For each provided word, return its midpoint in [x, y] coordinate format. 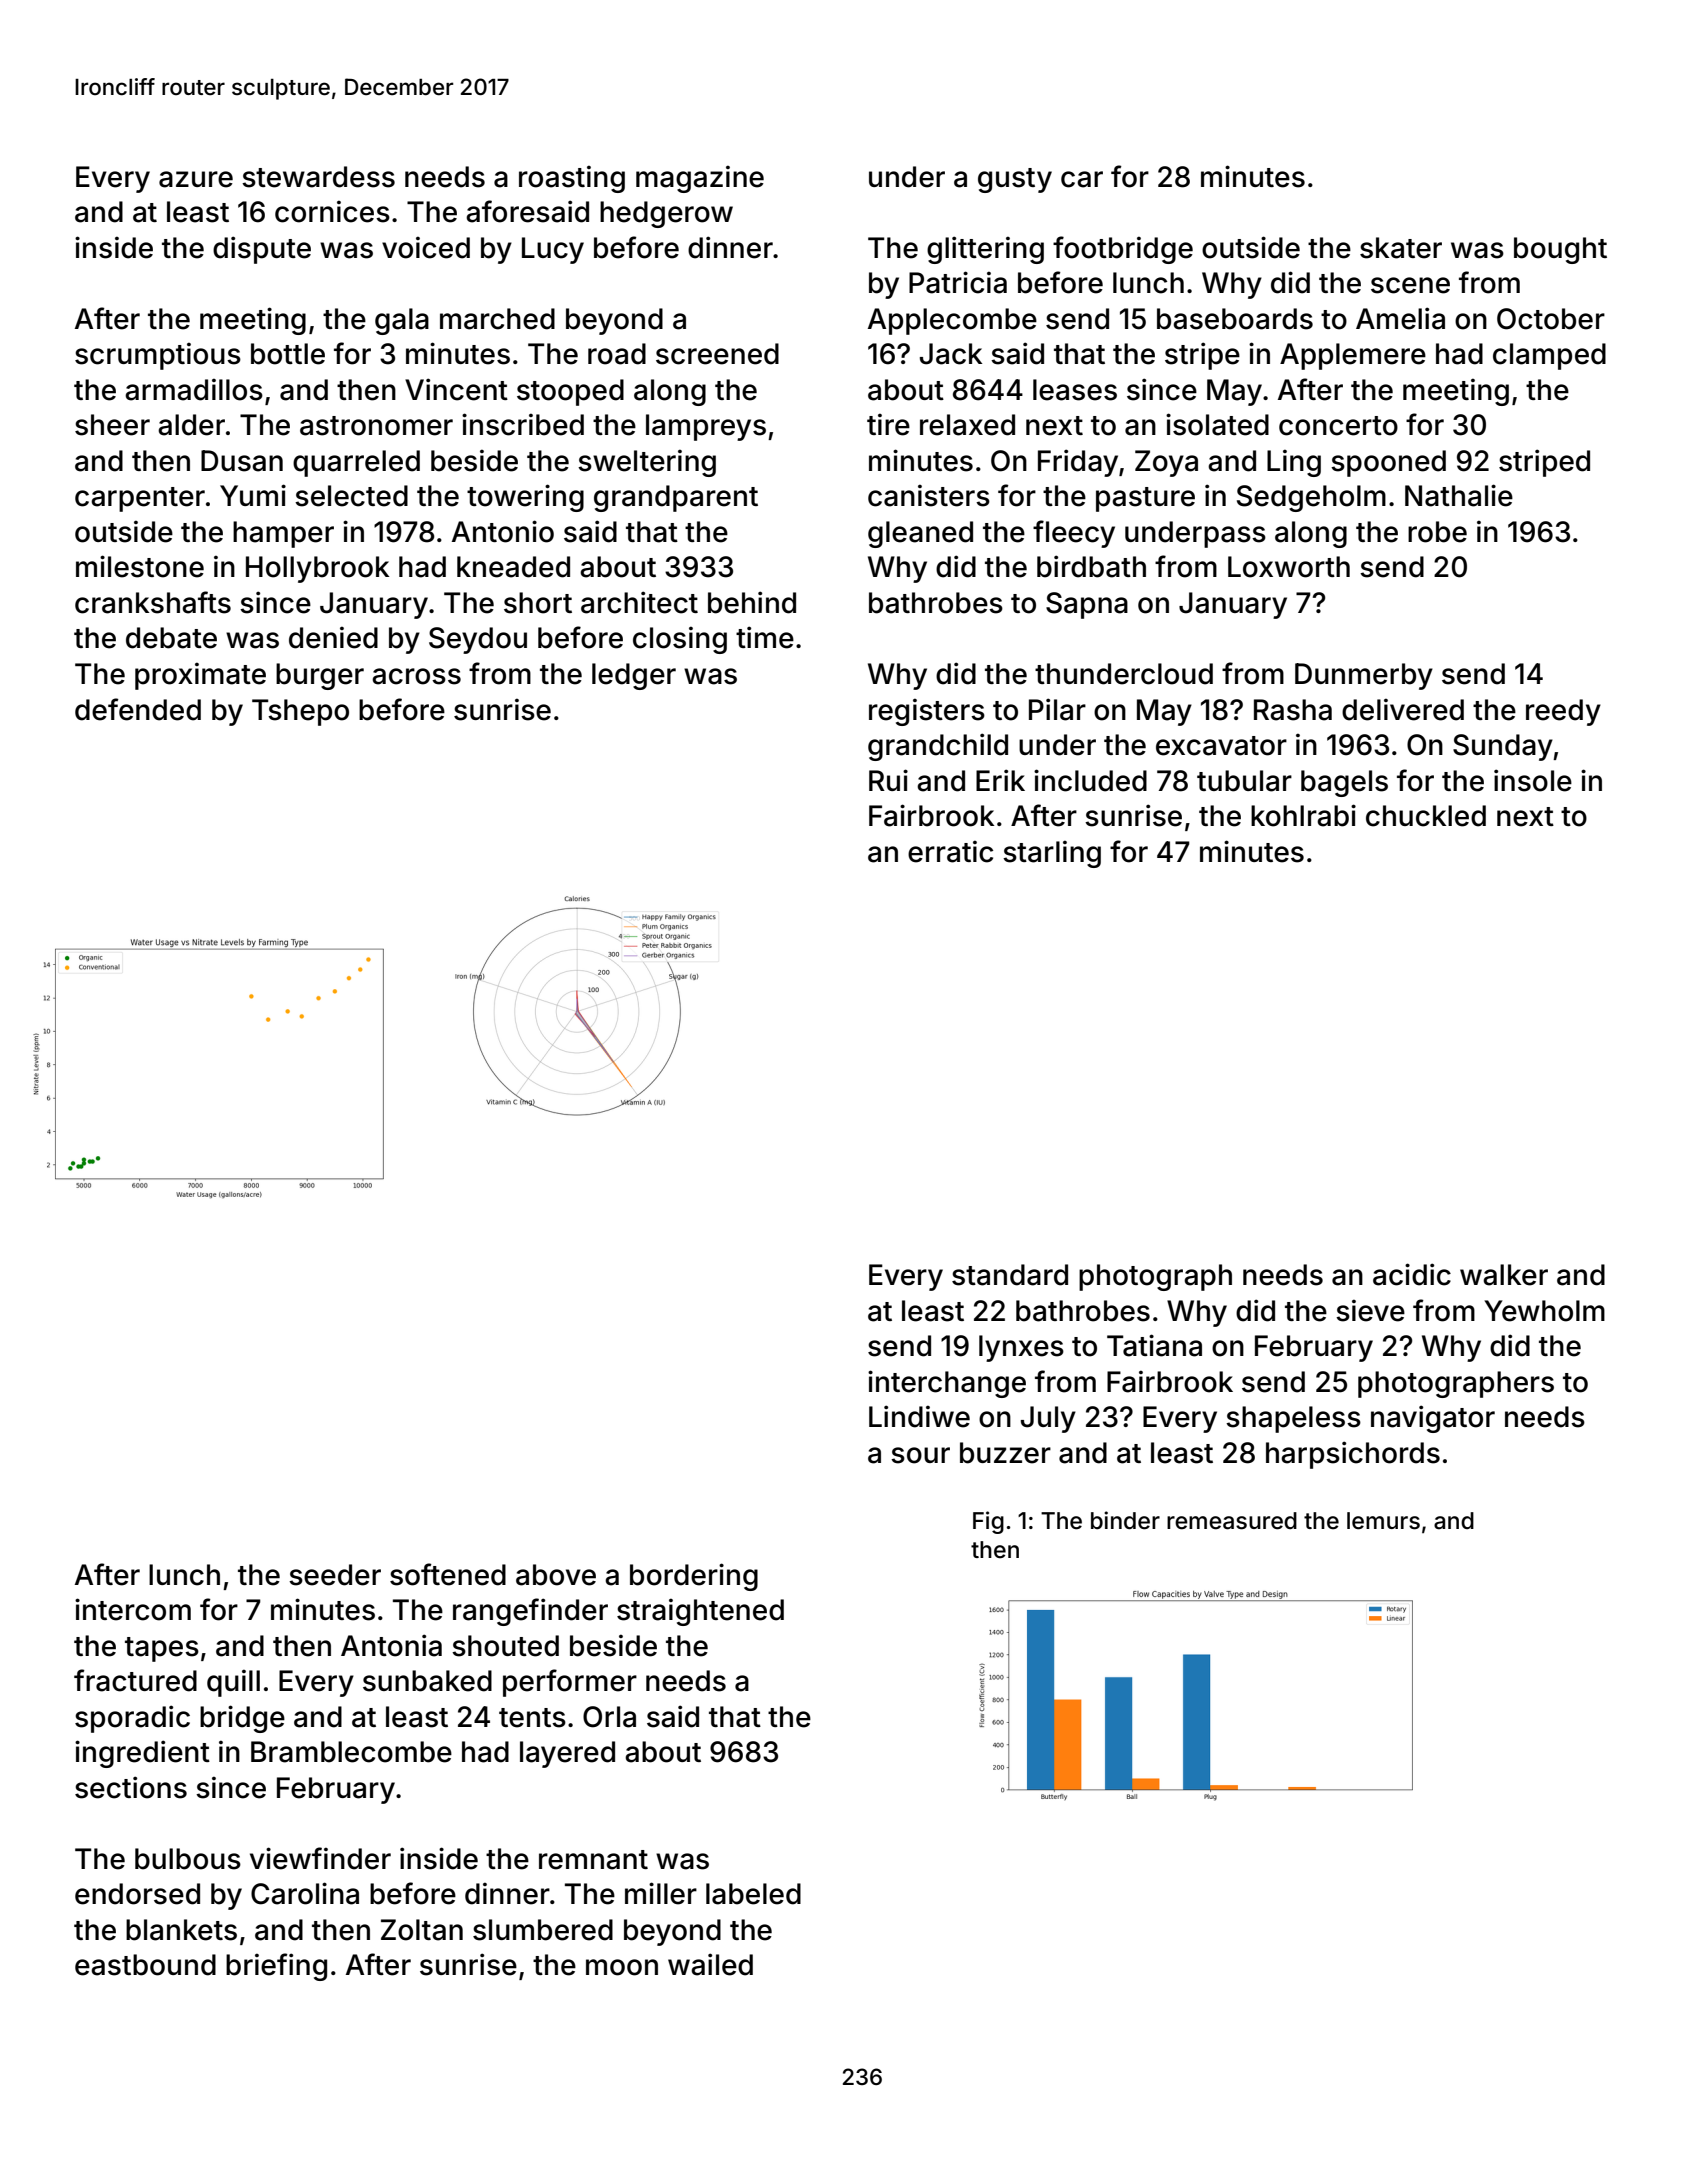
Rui [888, 780]
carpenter [140, 499]
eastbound [145, 1965]
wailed [710, 1964]
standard [1010, 1275]
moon [622, 1967]
